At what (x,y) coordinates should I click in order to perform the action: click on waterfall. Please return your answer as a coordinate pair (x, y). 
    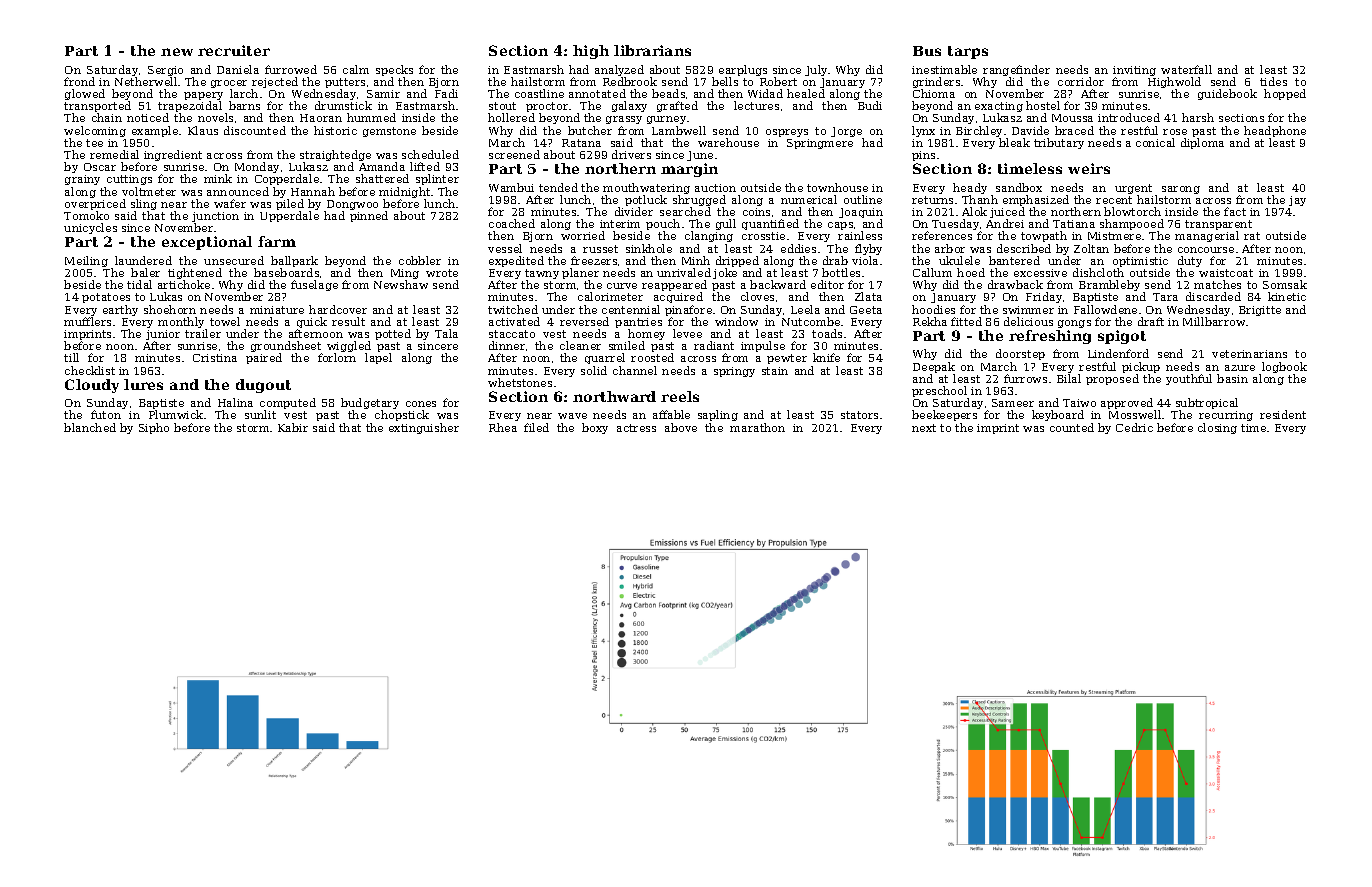
    Looking at the image, I should click on (1186, 69).
